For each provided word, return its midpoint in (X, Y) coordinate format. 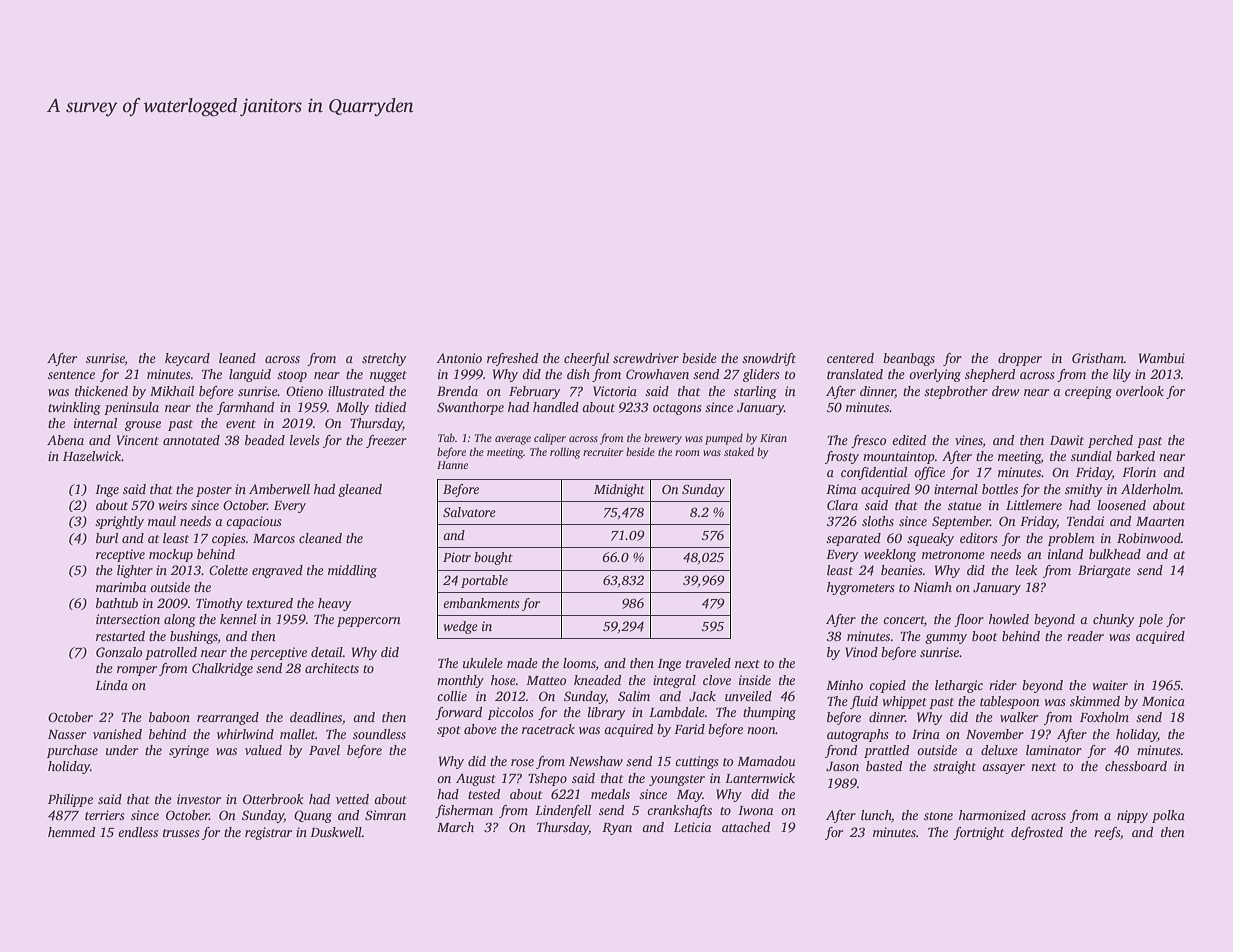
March (455, 827)
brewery (663, 439)
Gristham (1098, 358)
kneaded (597, 680)
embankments (481, 603)
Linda (111, 685)
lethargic (959, 686)
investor (199, 799)
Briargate (1104, 571)
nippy (1132, 816)
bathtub (117, 603)
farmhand (245, 408)
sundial (1091, 456)
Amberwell (279, 489)
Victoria (615, 391)
